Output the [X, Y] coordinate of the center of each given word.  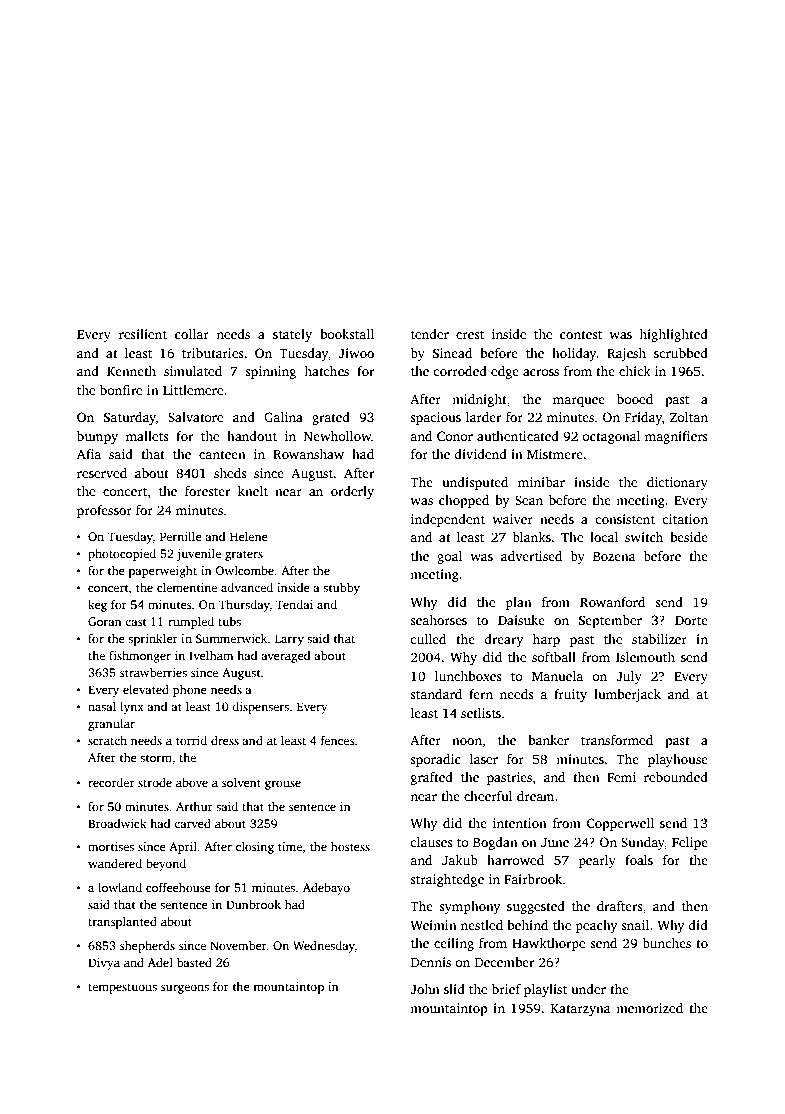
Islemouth [645, 657]
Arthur [194, 806]
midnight [479, 400]
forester [207, 491]
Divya [104, 964]
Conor [455, 436]
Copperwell [620, 824]
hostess [350, 846]
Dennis [431, 962]
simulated [193, 371]
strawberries [153, 672]
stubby [341, 589]
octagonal [611, 437]
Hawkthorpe [548, 944]
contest [581, 335]
